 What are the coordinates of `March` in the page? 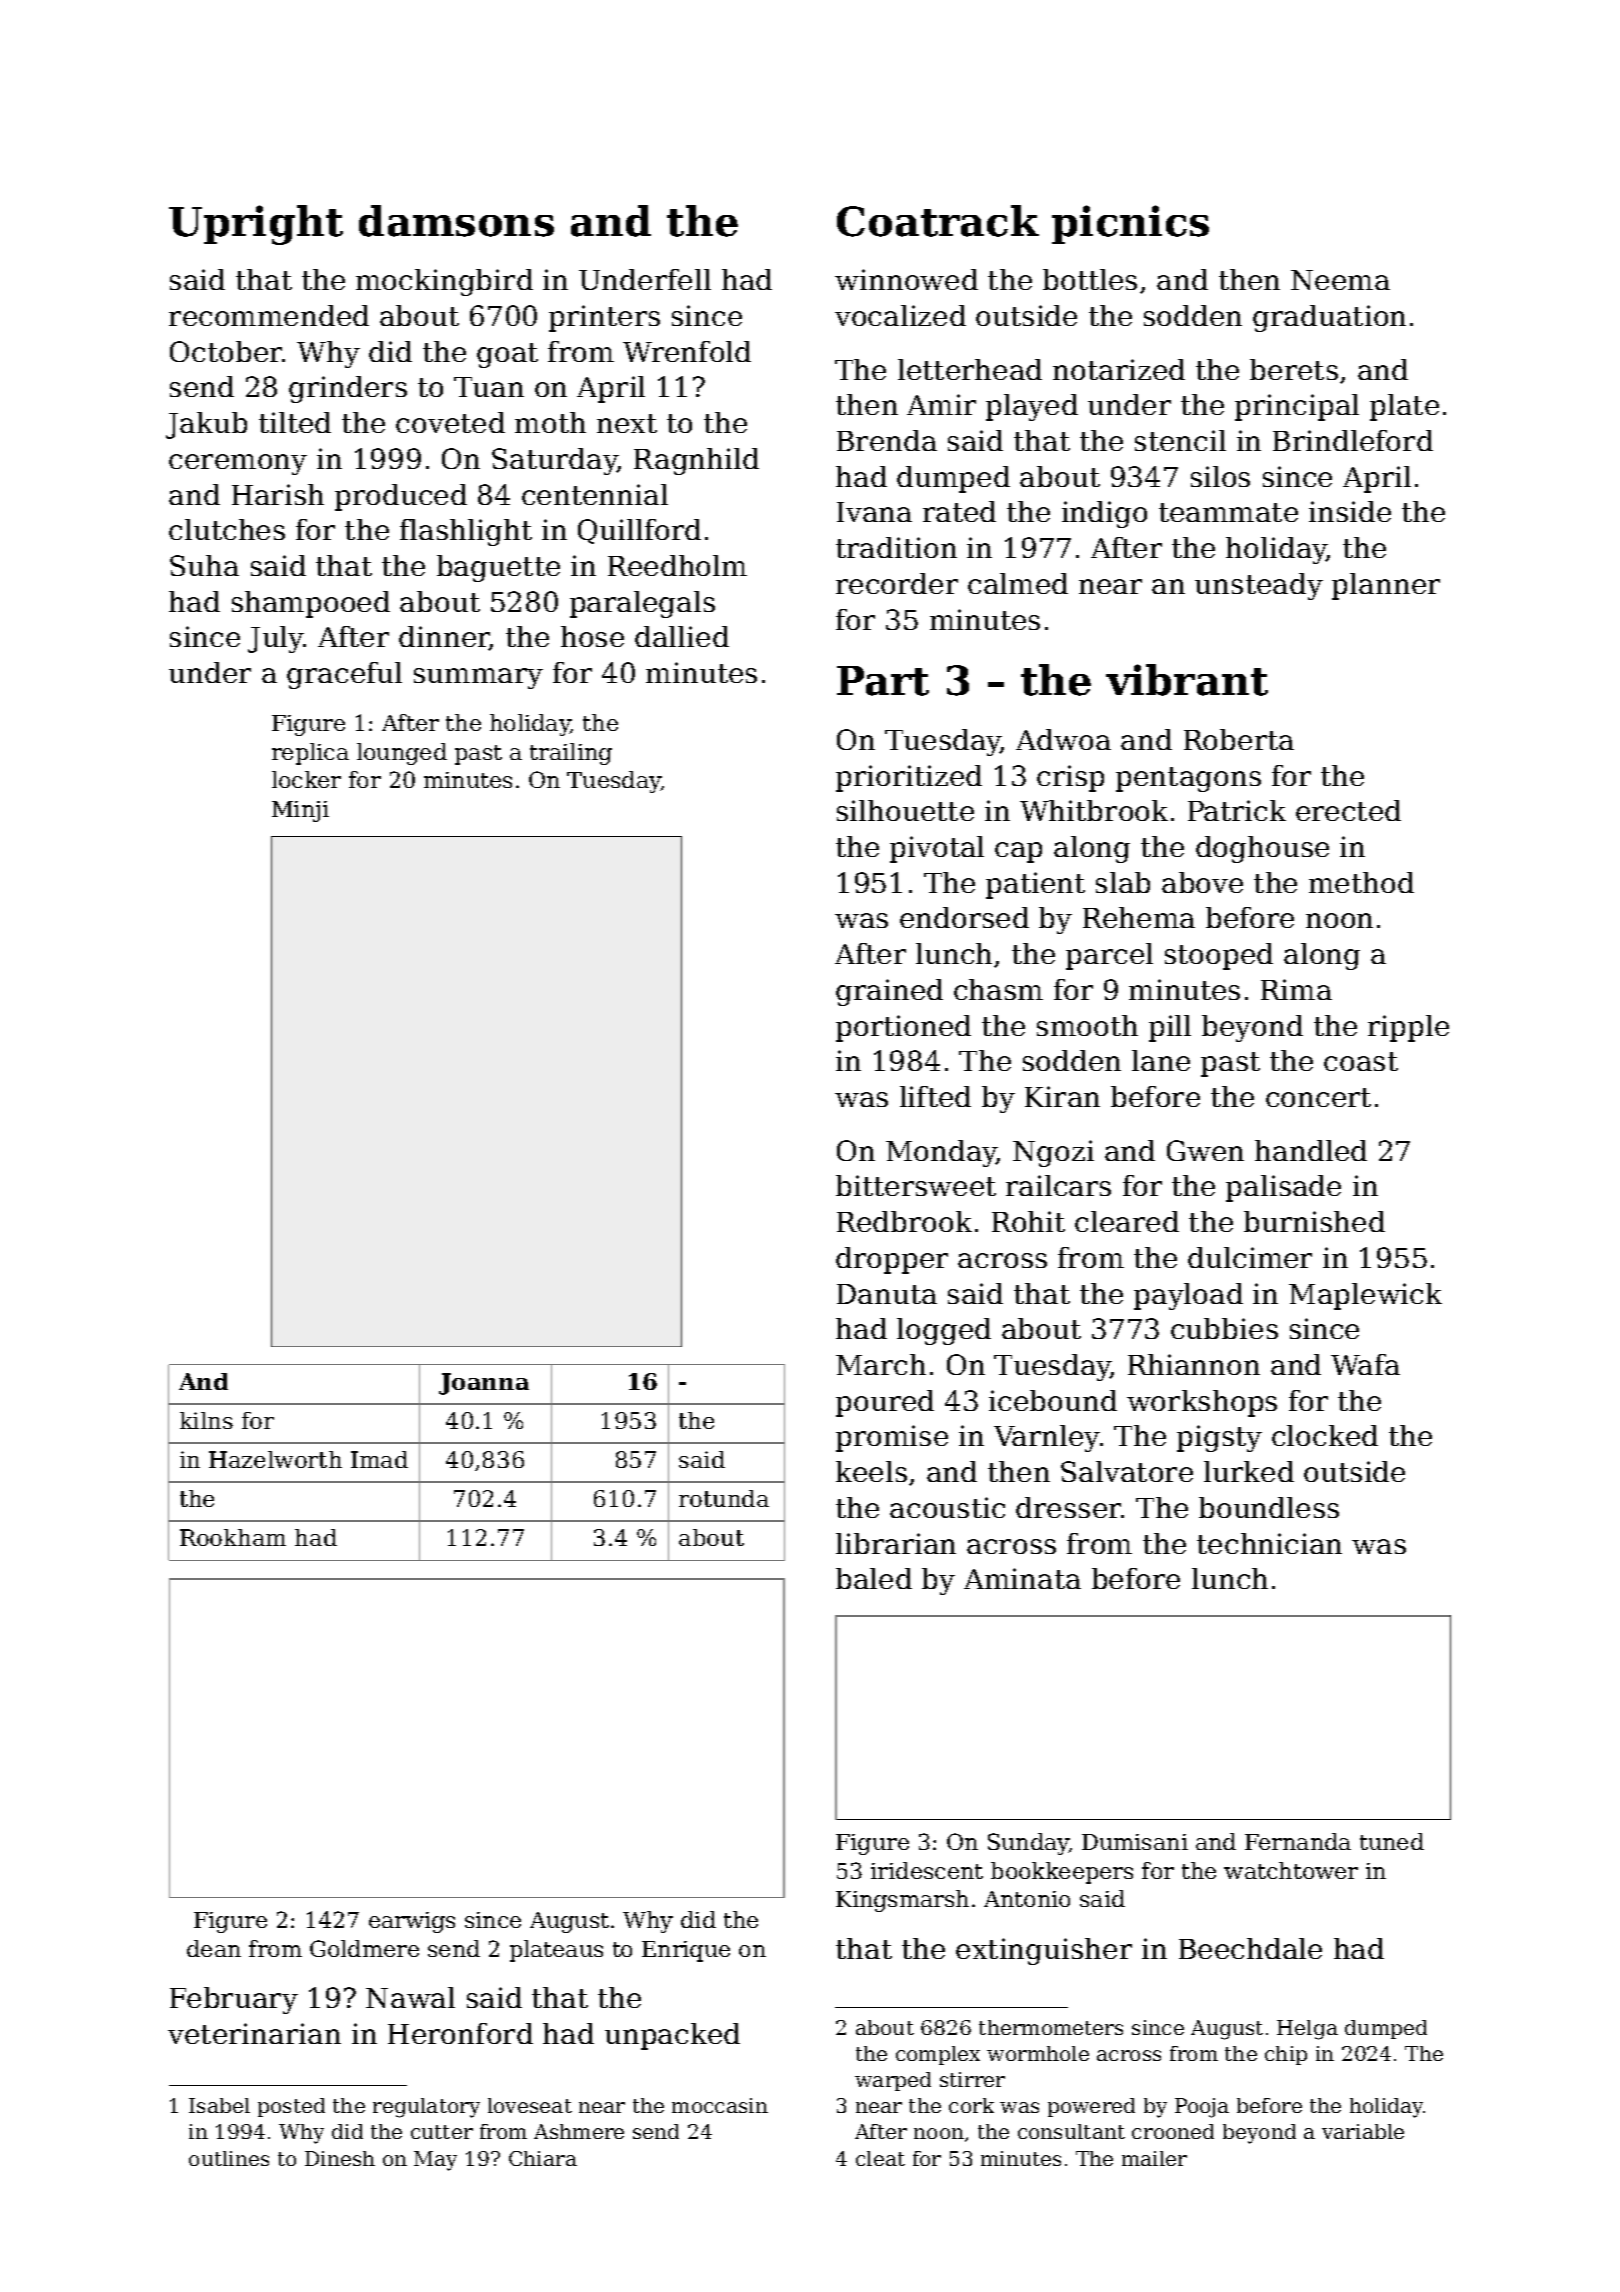 It's located at (881, 1364).
